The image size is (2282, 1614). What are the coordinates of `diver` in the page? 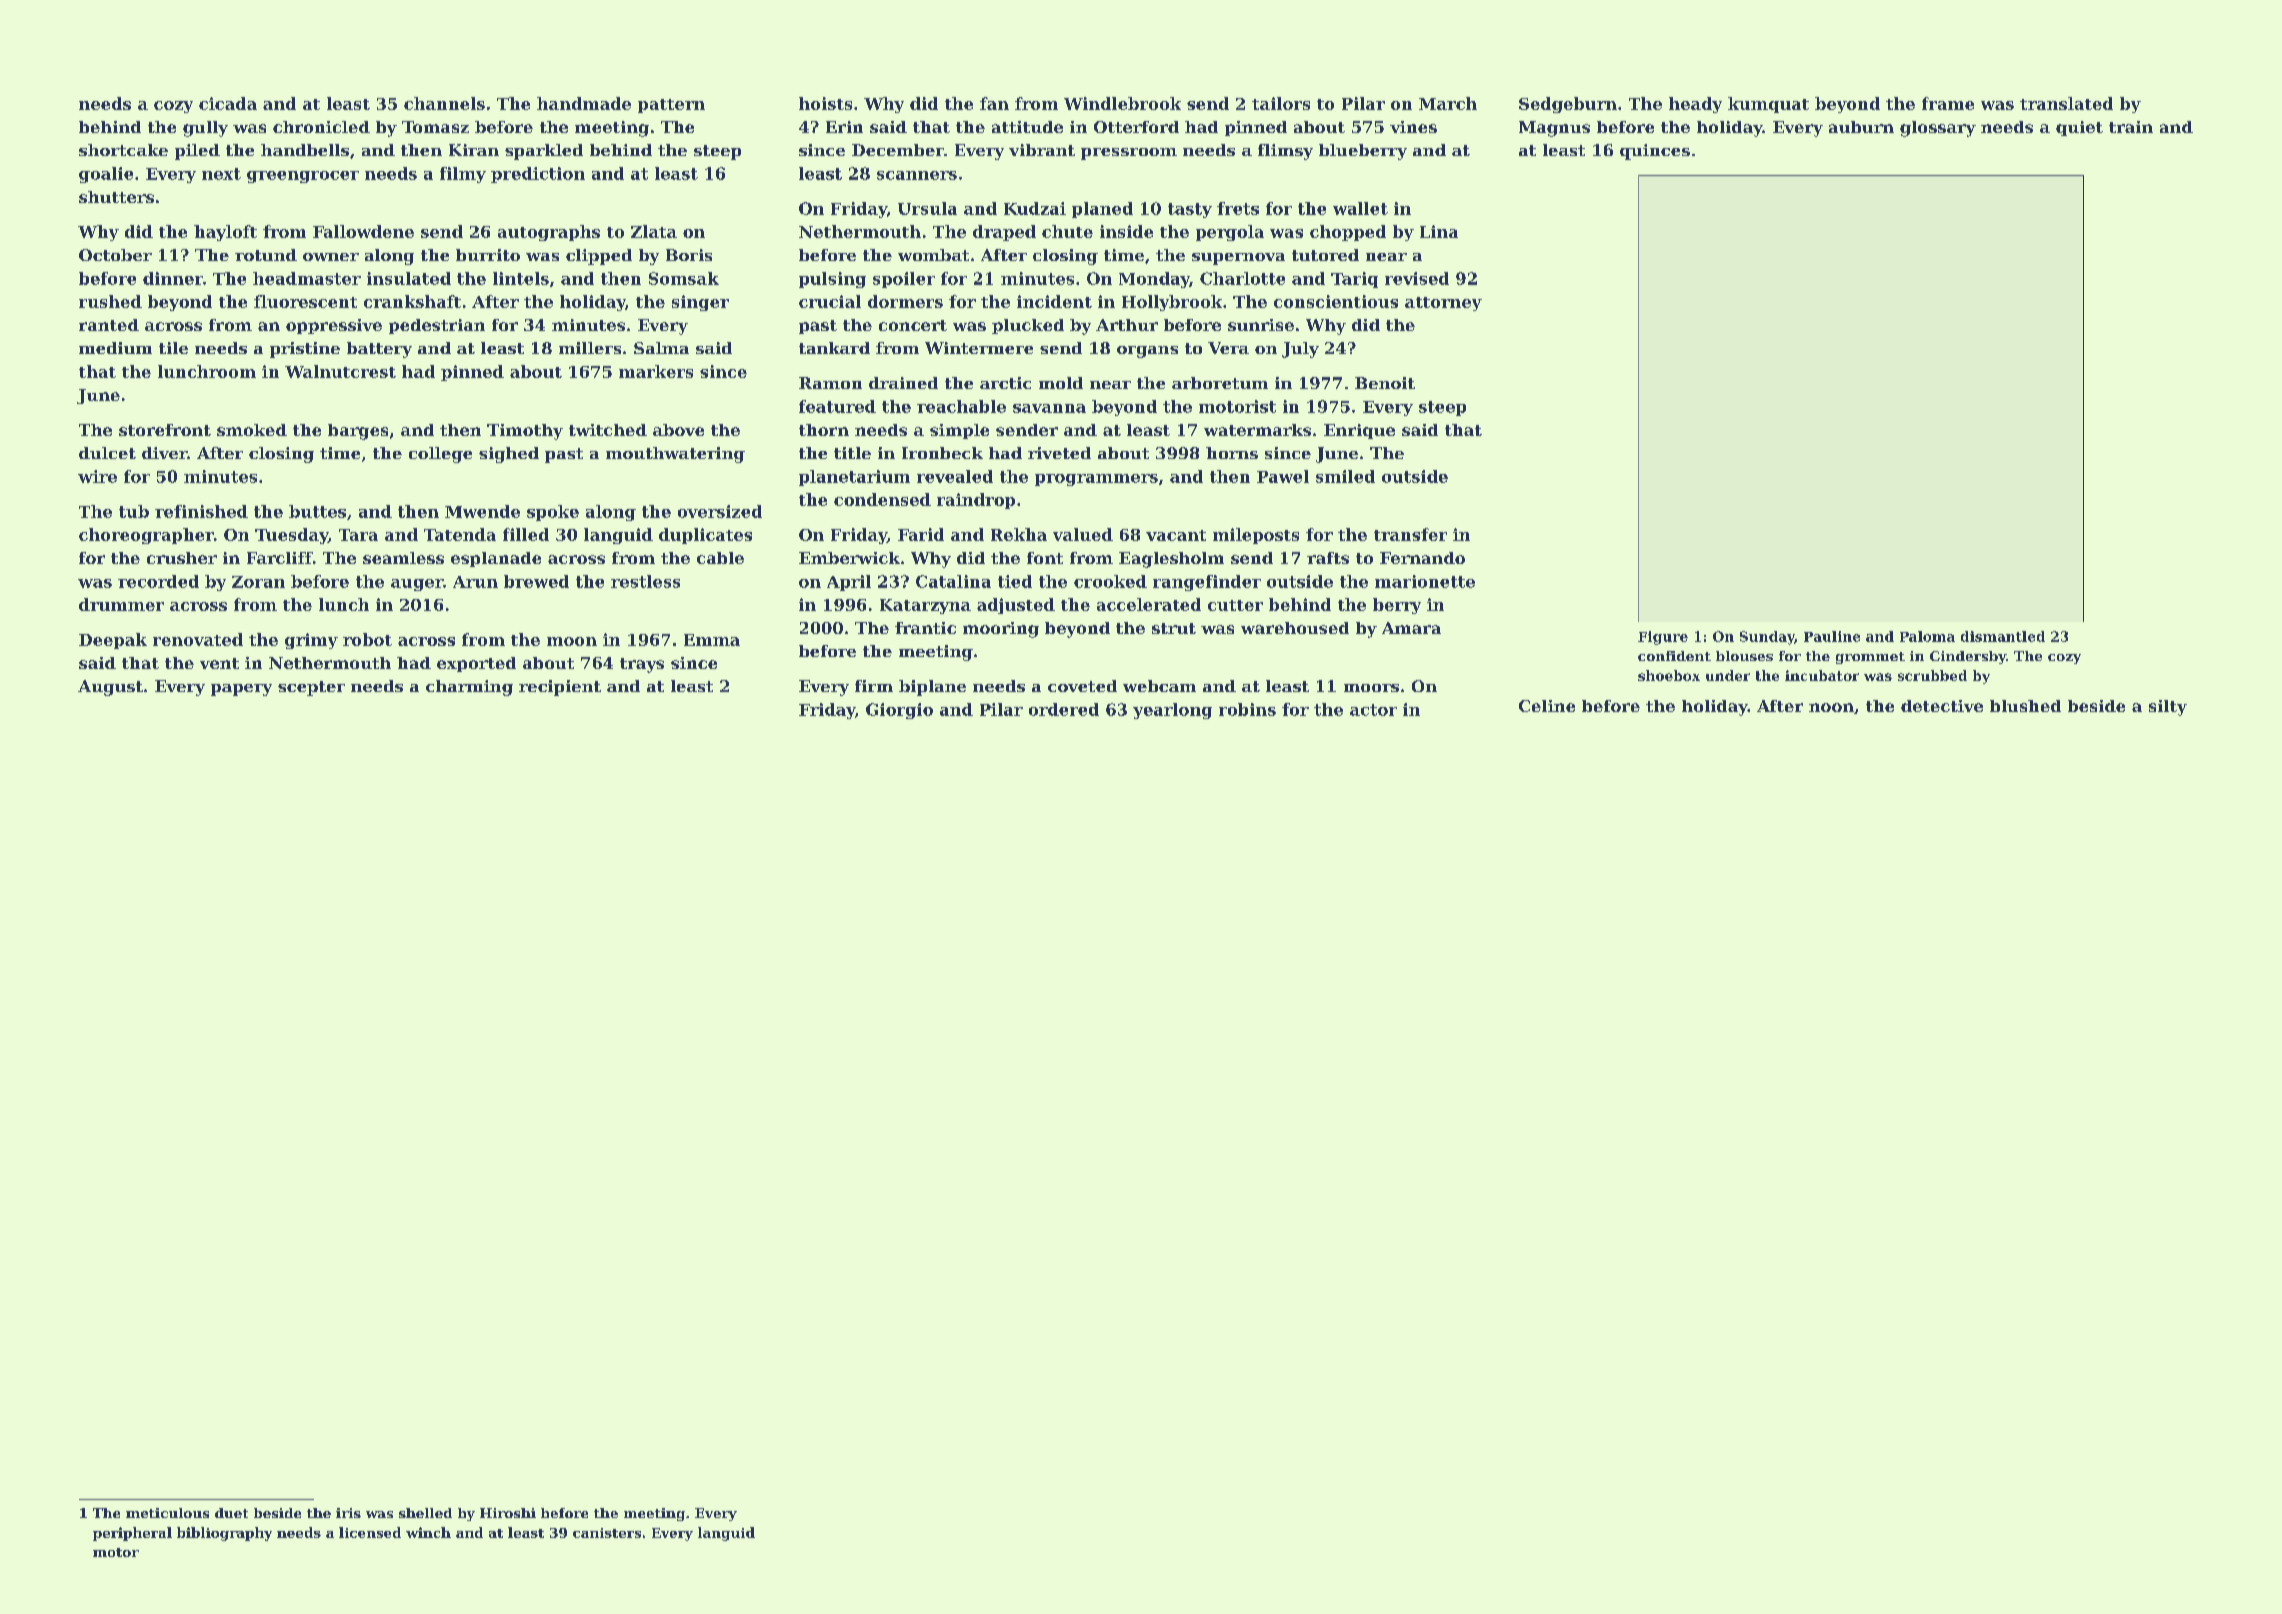 It's located at (164, 453).
